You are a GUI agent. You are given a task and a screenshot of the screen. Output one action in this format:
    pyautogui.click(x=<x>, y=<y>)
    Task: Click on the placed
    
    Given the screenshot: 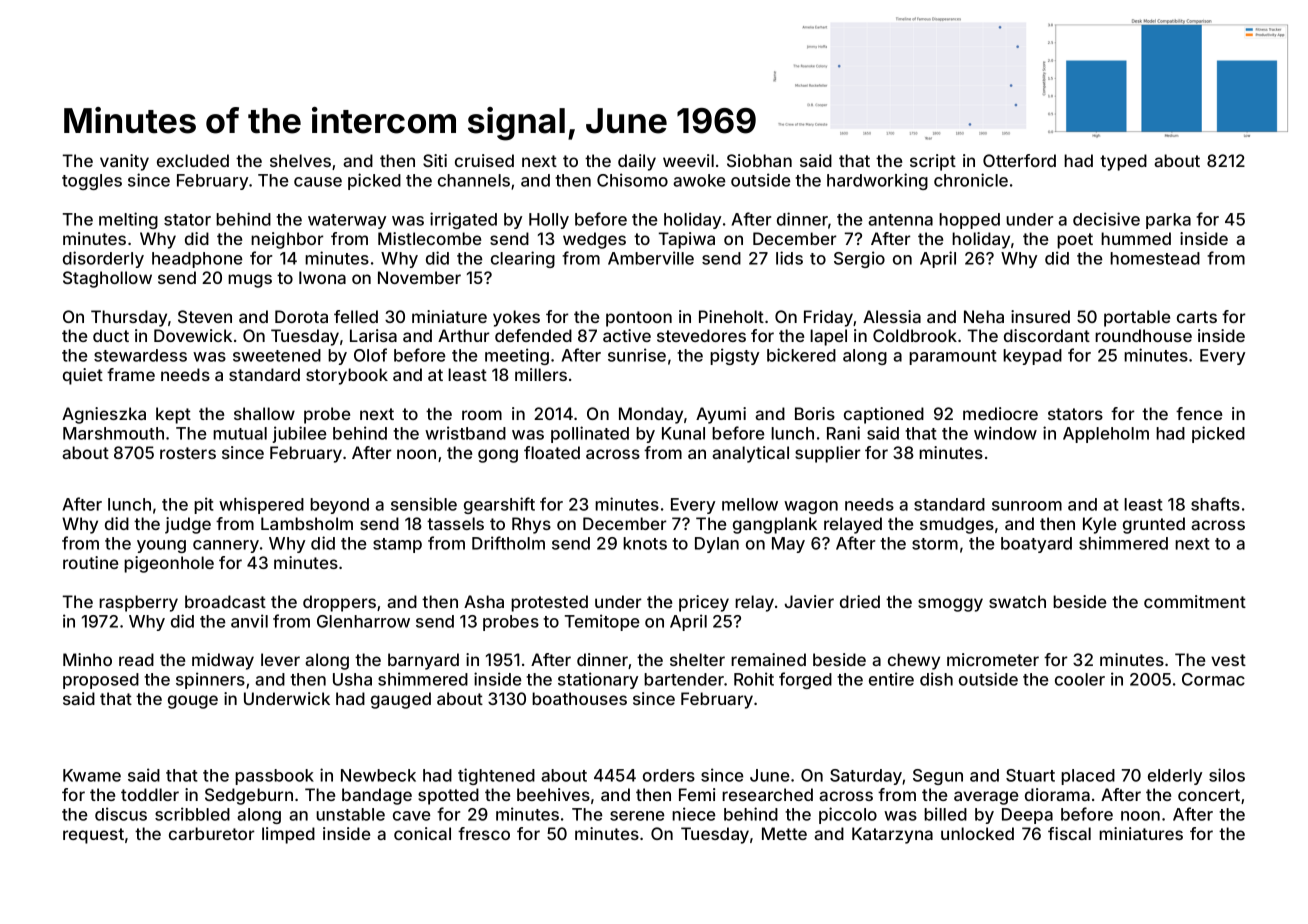 What is the action you would take?
    pyautogui.click(x=1088, y=777)
